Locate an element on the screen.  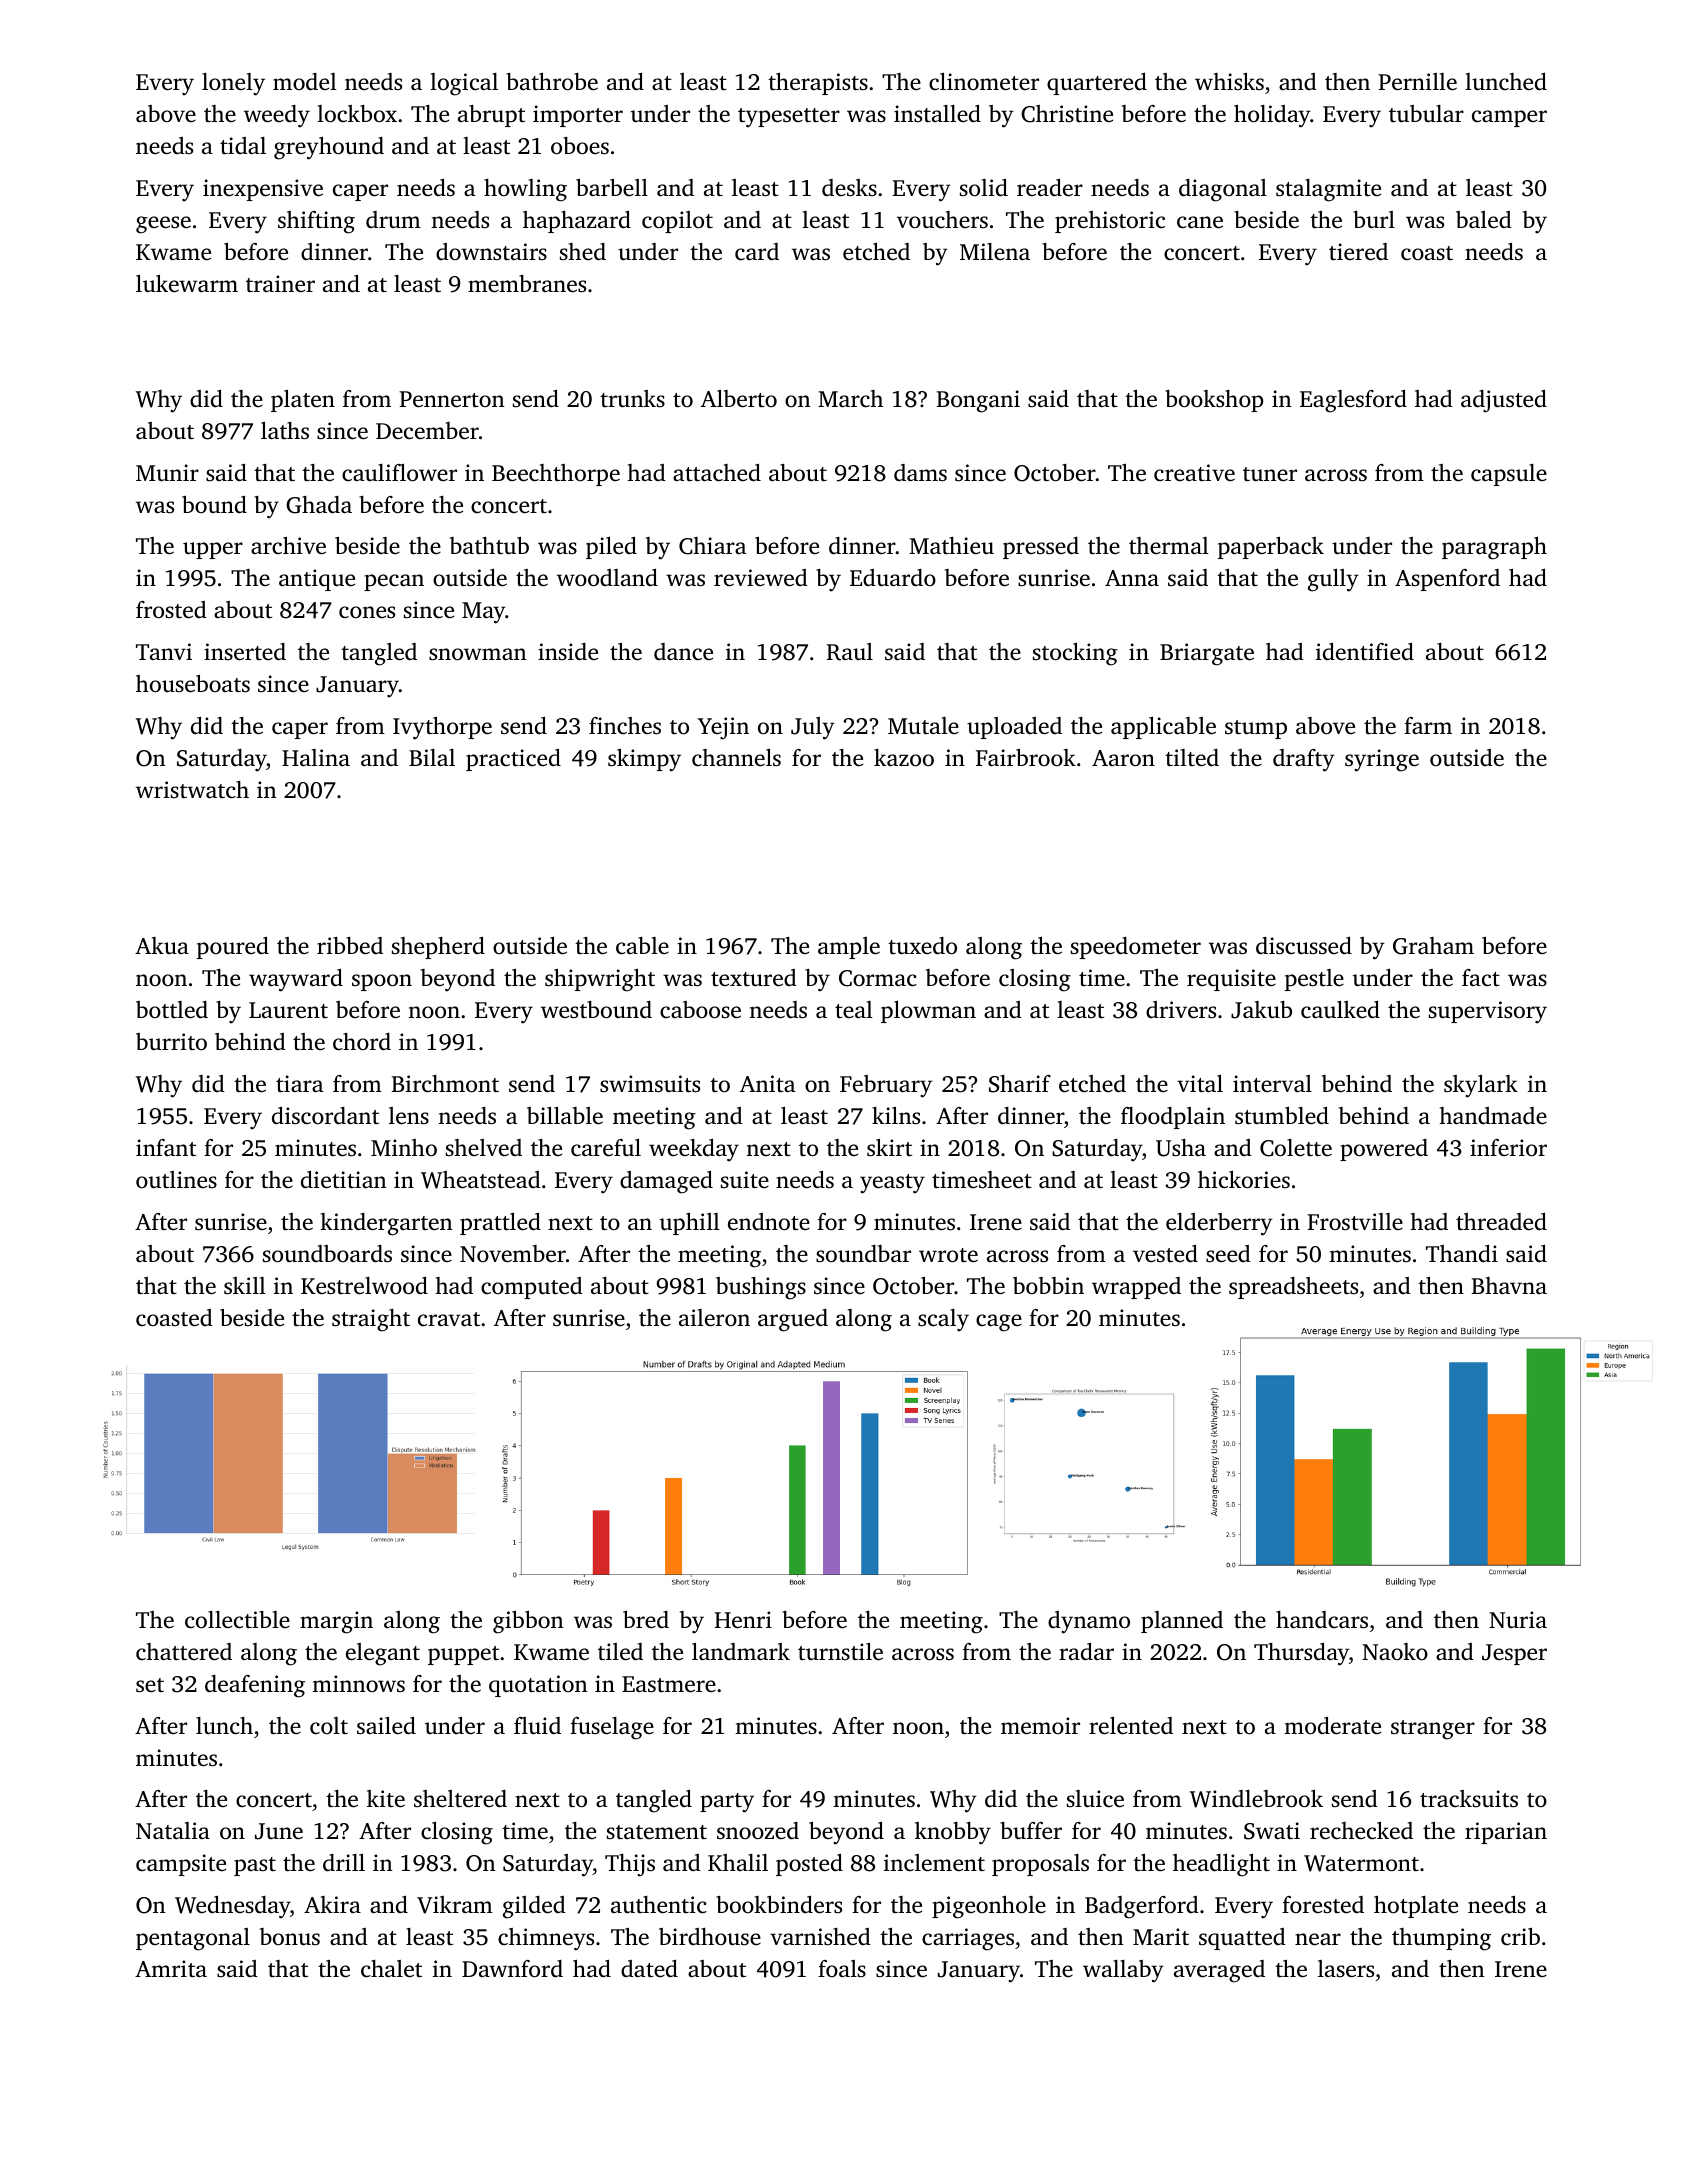
discordant is located at coordinates (325, 1116).
